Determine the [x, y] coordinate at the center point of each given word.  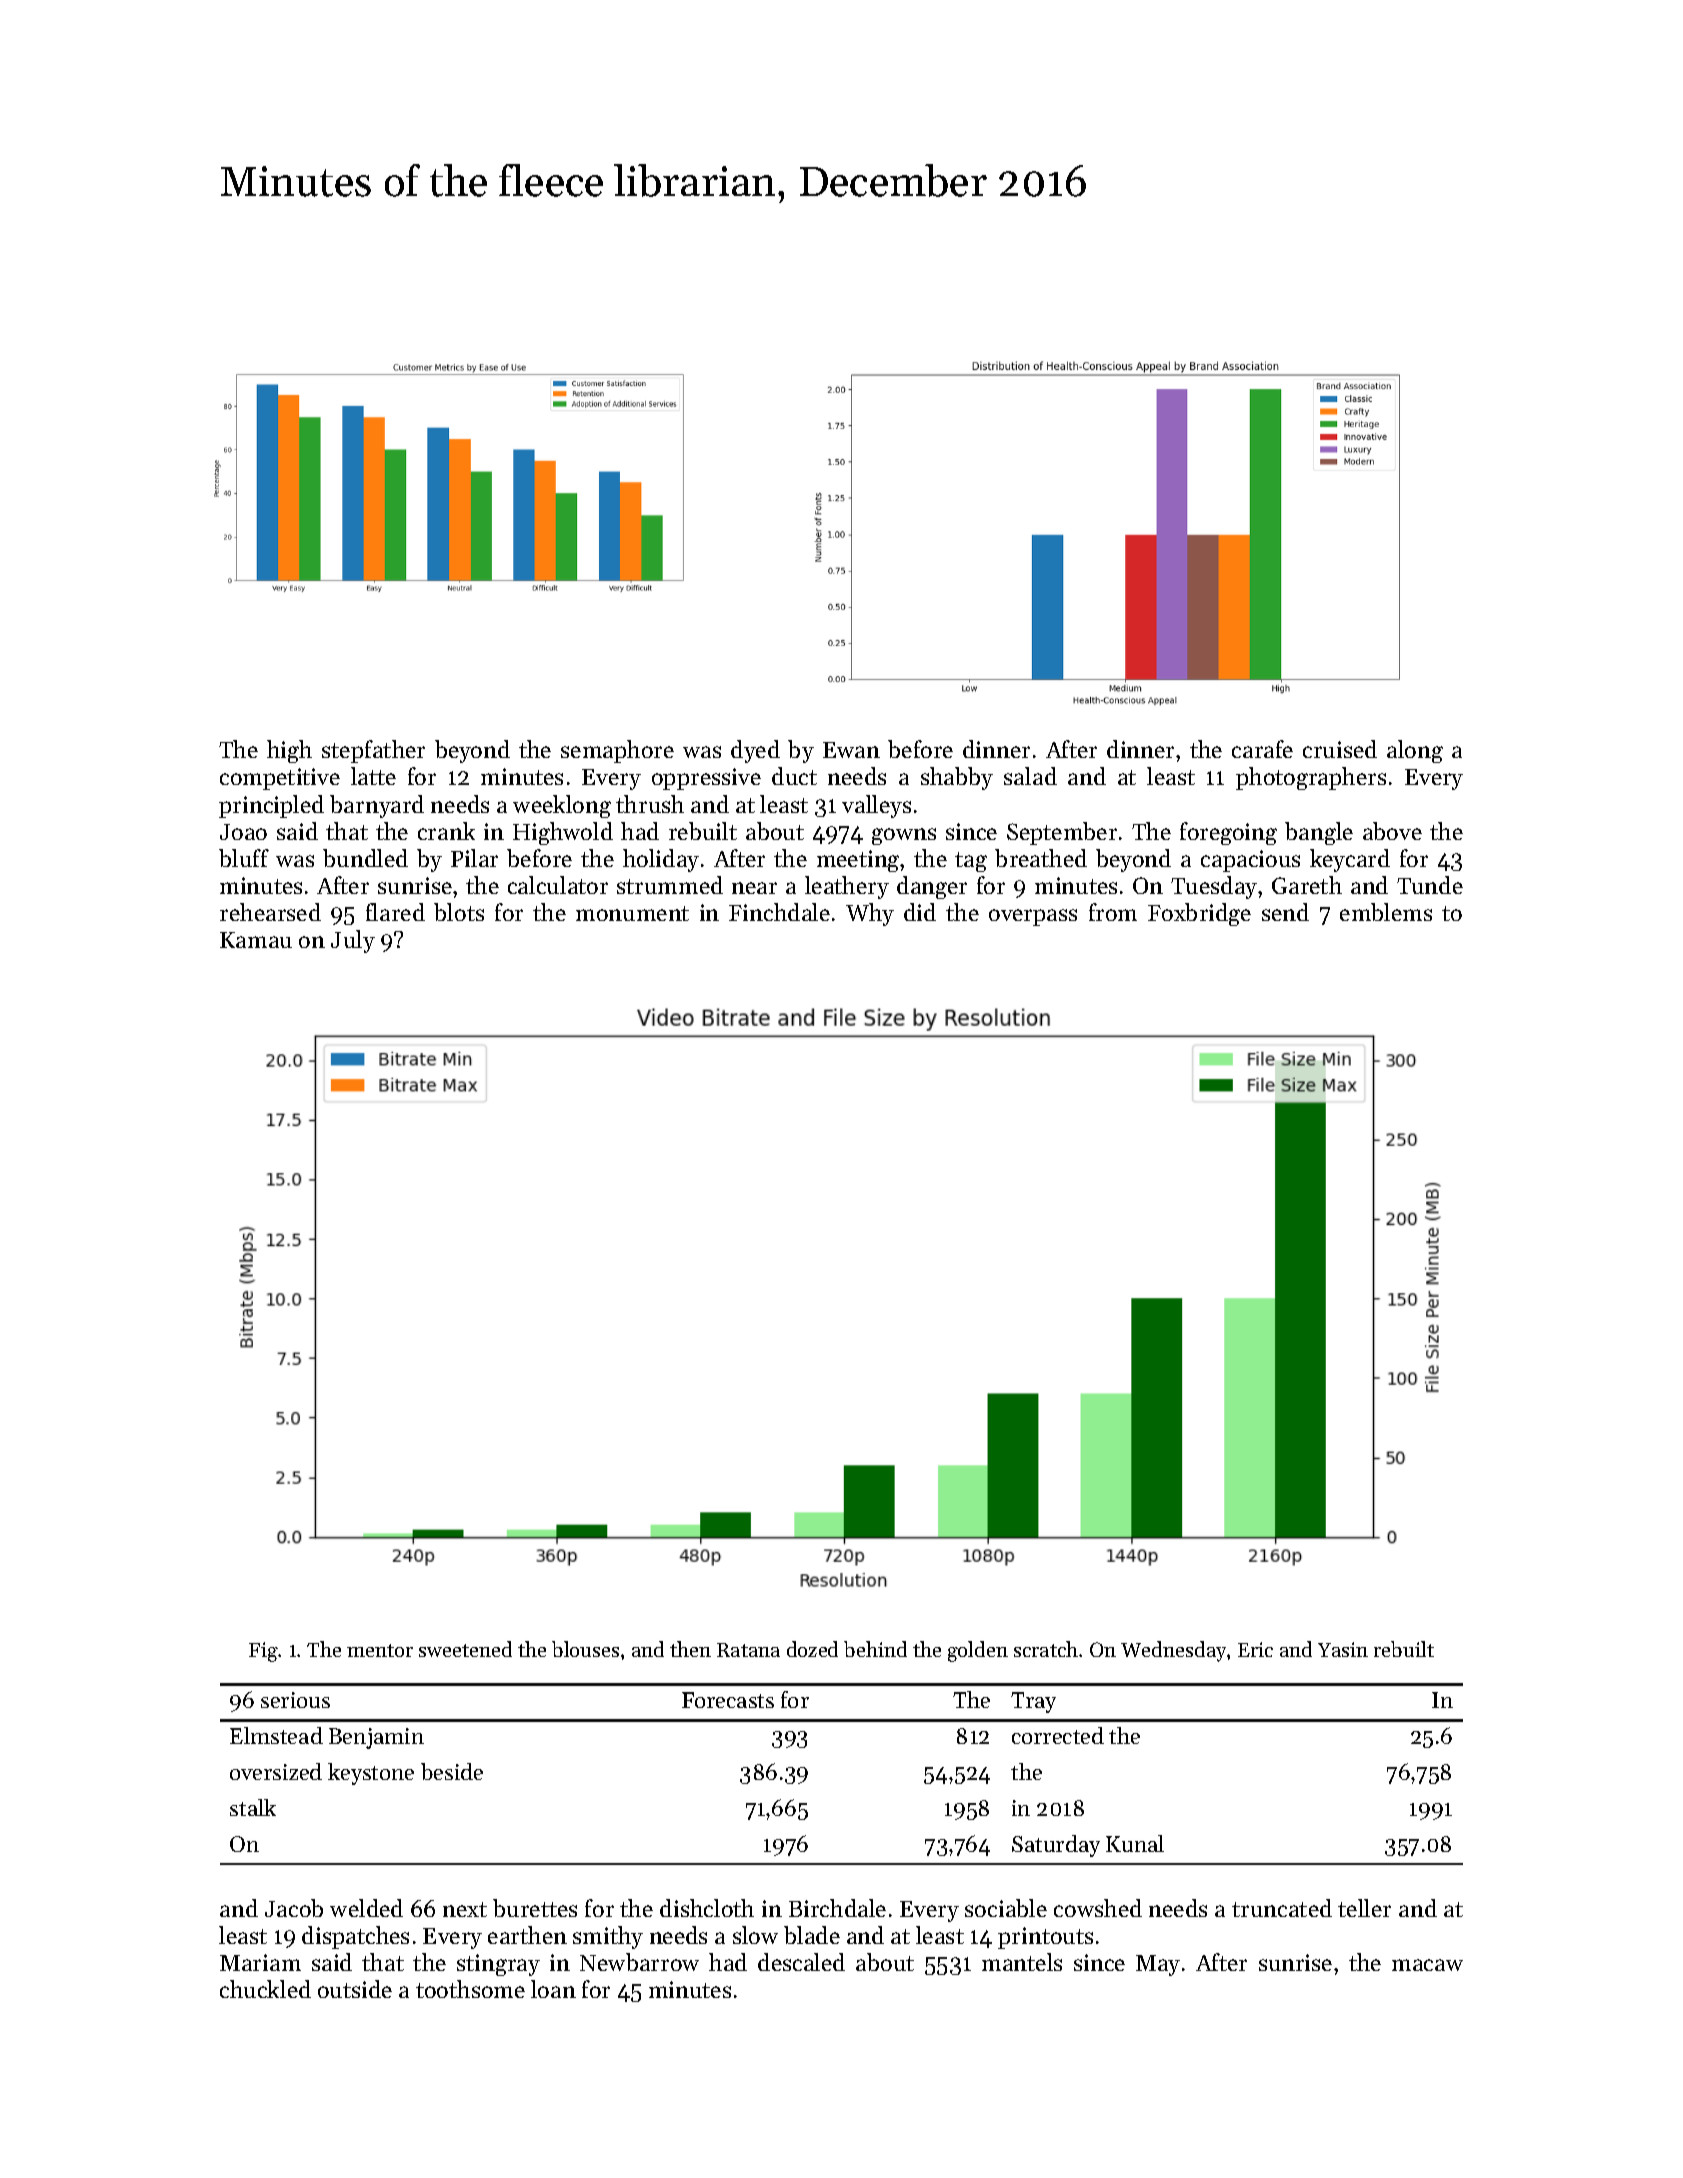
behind [875, 1649]
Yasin [1343, 1649]
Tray [1033, 1702]
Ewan [851, 750]
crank [446, 831]
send [1285, 912]
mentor [380, 1650]
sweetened [465, 1649]
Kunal [1135, 1843]
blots [459, 912]
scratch [1046, 1649]
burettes [535, 1908]
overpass [1033, 917]
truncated [1282, 1908]
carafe [1262, 749]
